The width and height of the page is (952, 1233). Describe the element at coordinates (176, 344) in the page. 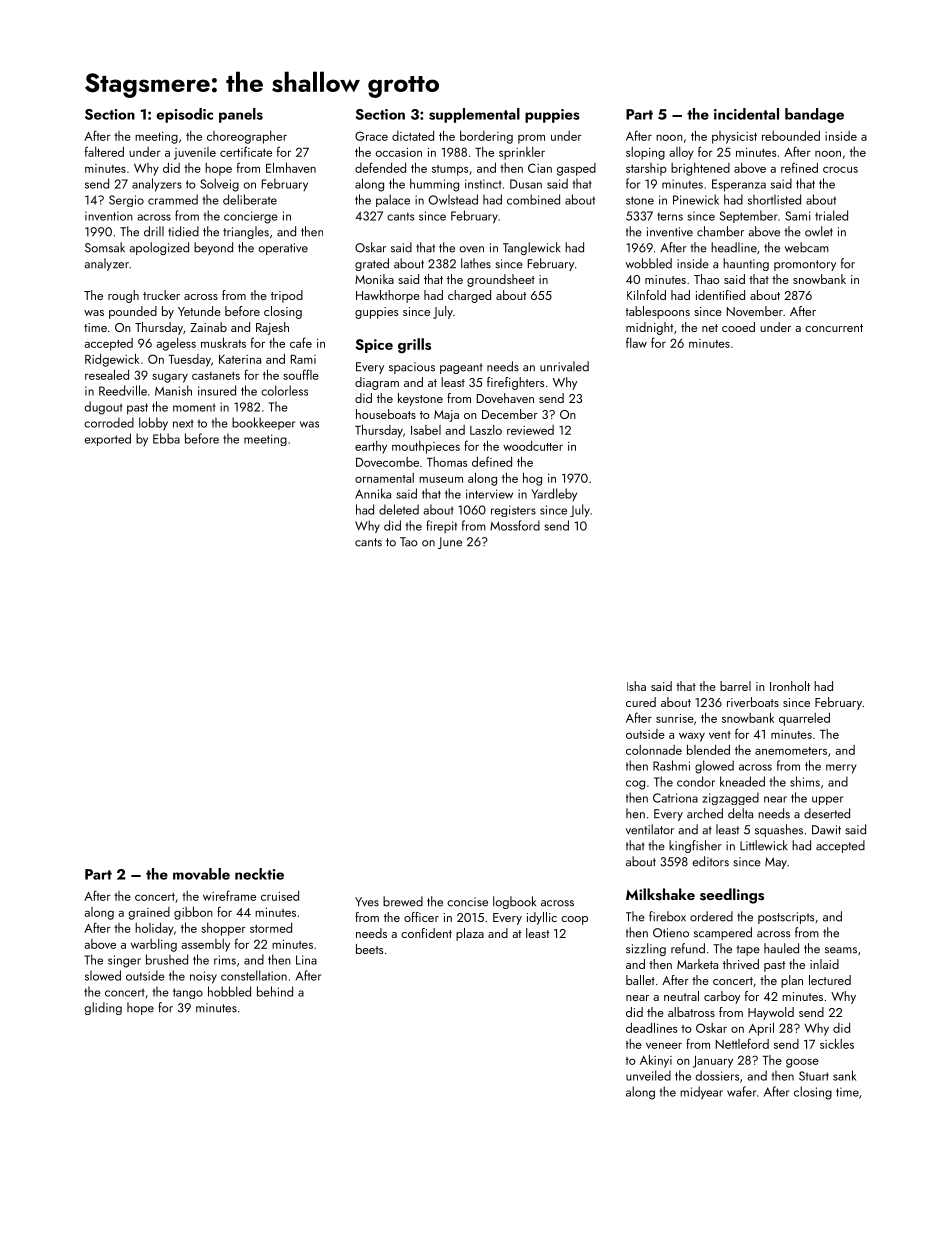

I see `ageless` at that location.
